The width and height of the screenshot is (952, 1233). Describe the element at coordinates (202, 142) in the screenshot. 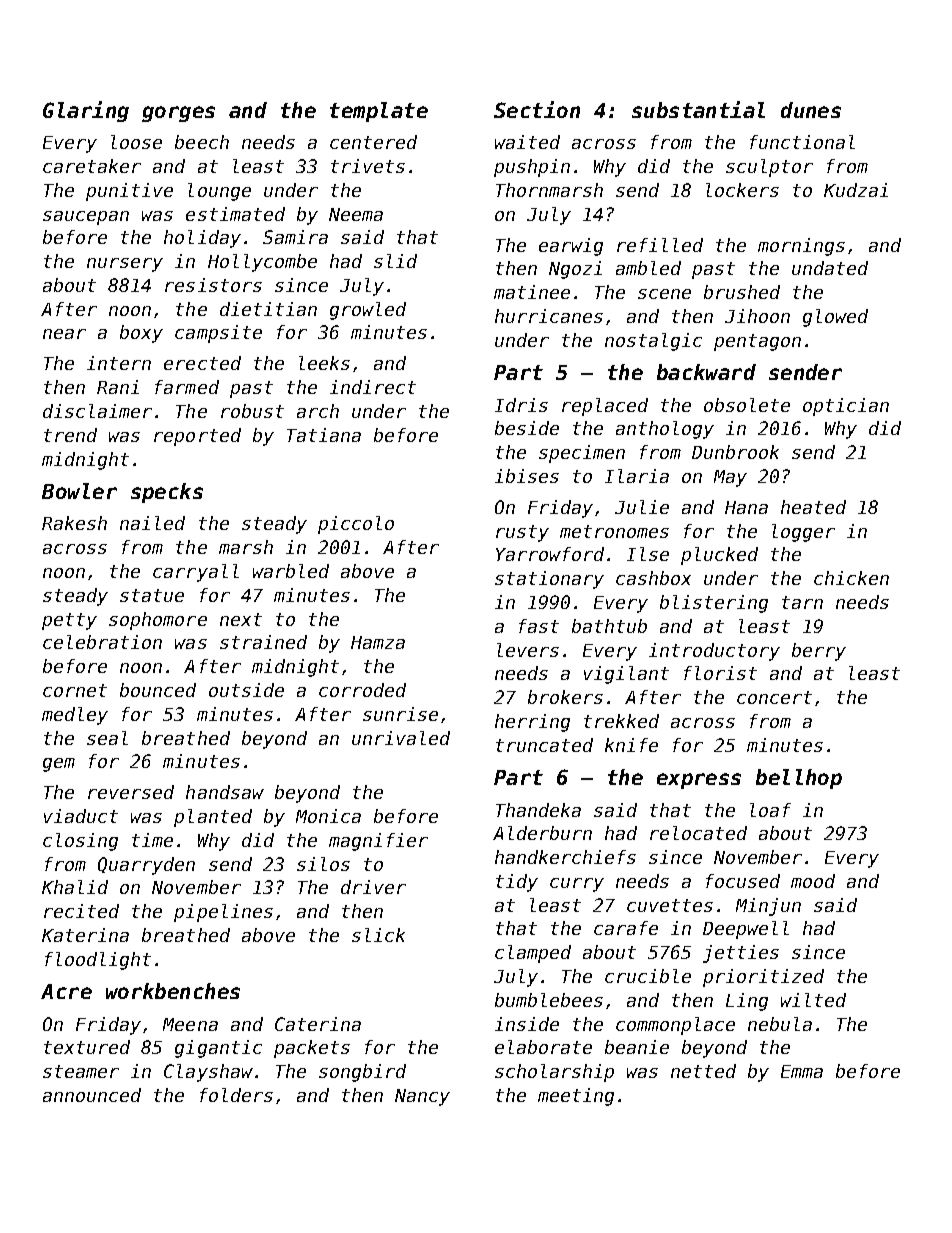

I see `beech` at that location.
